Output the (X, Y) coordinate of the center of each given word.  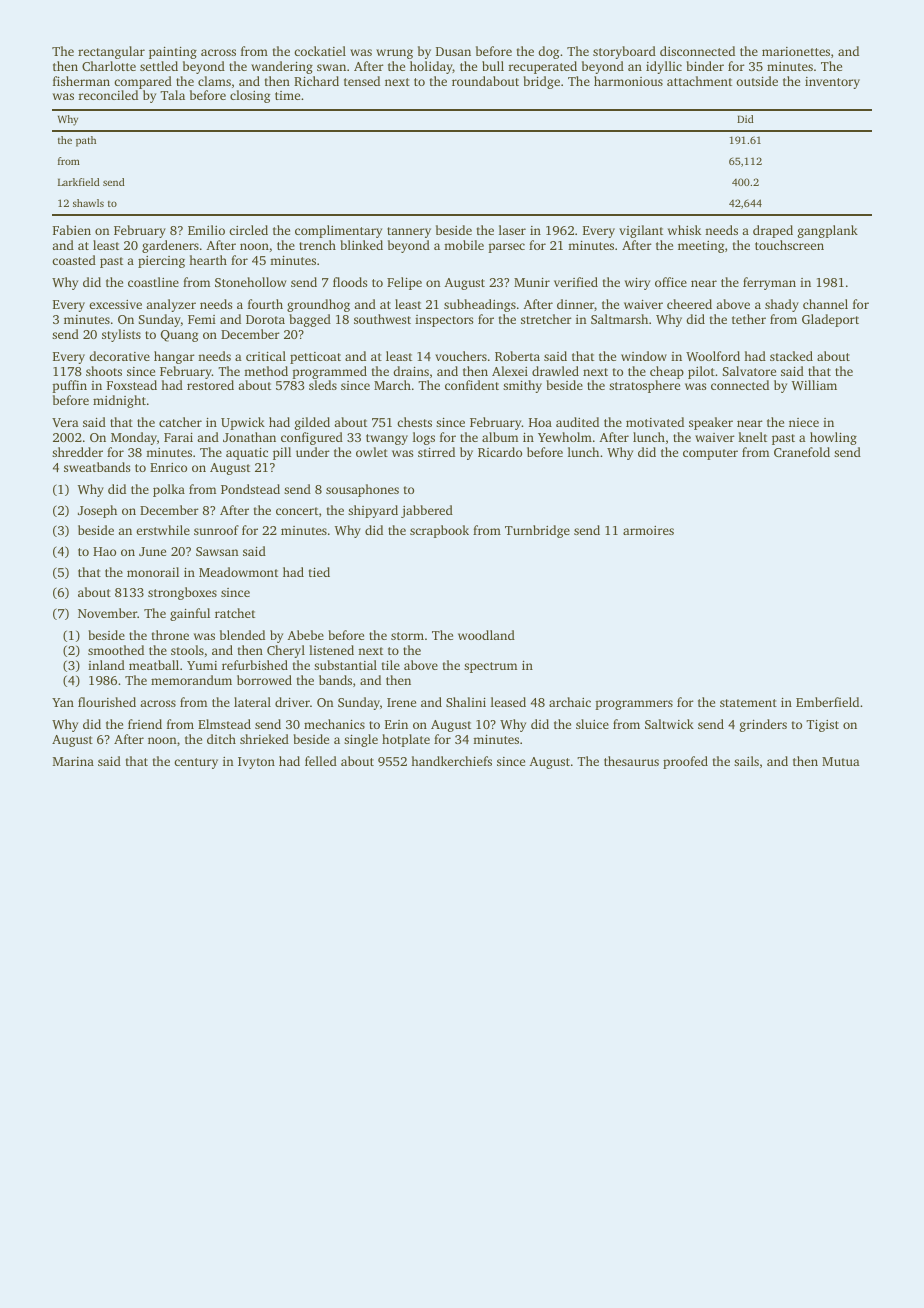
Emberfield (827, 702)
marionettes (796, 51)
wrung (394, 54)
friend (145, 724)
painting (173, 53)
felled (321, 761)
